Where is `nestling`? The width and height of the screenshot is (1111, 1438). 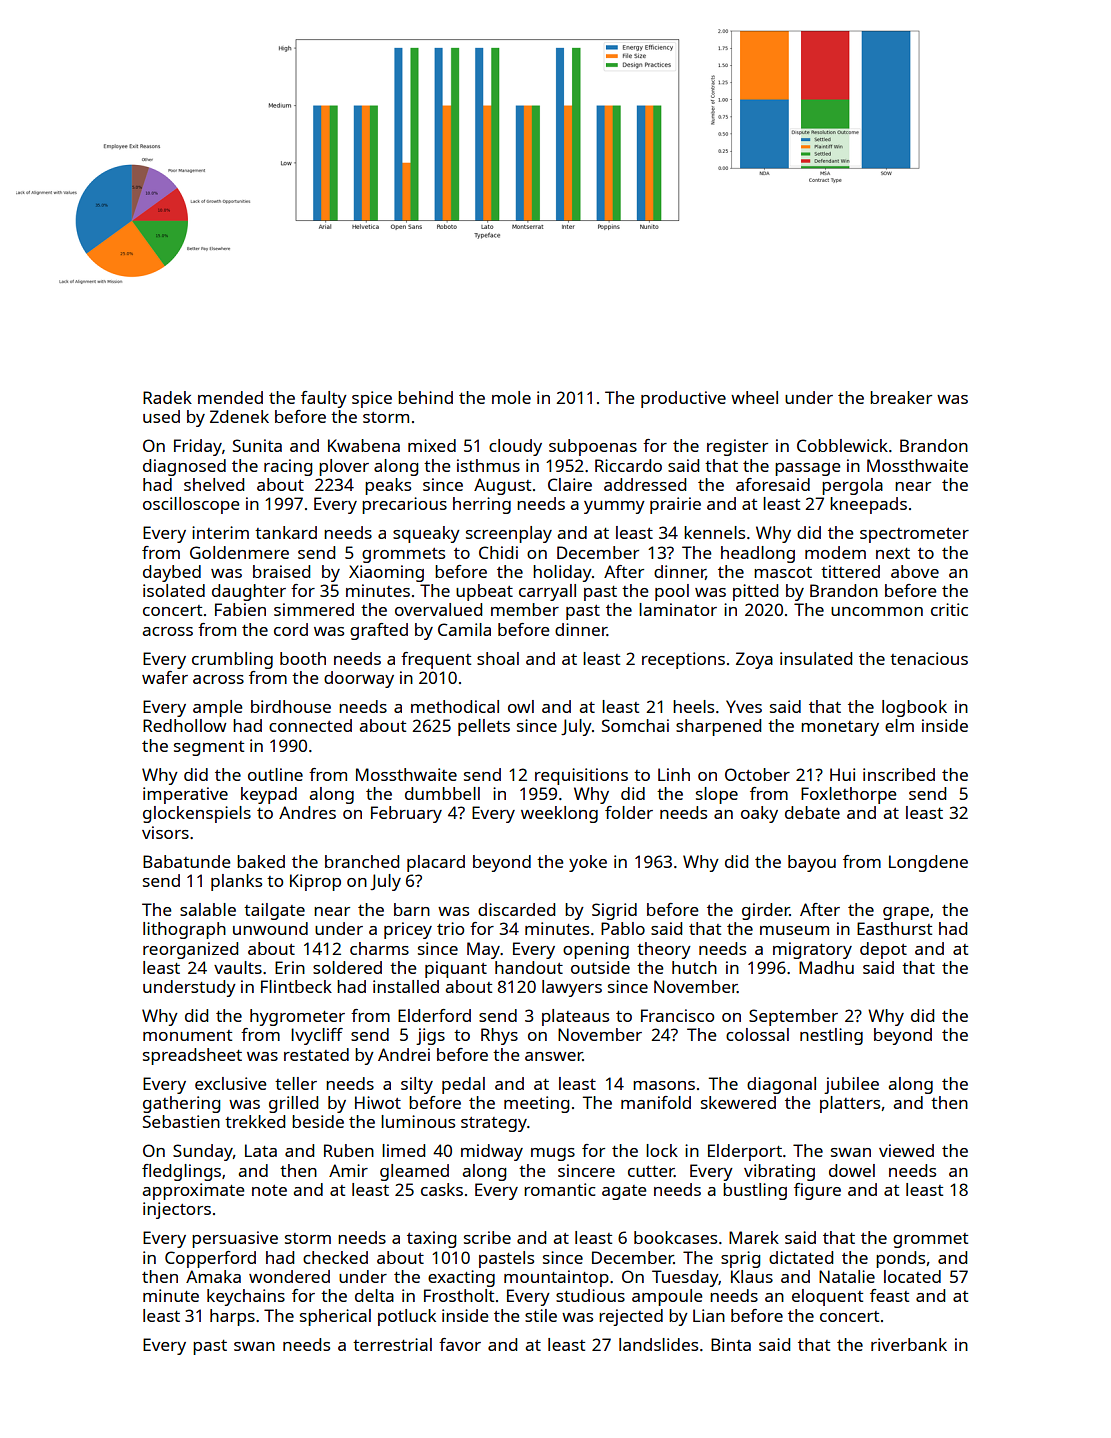
nestling is located at coordinates (831, 1036).
